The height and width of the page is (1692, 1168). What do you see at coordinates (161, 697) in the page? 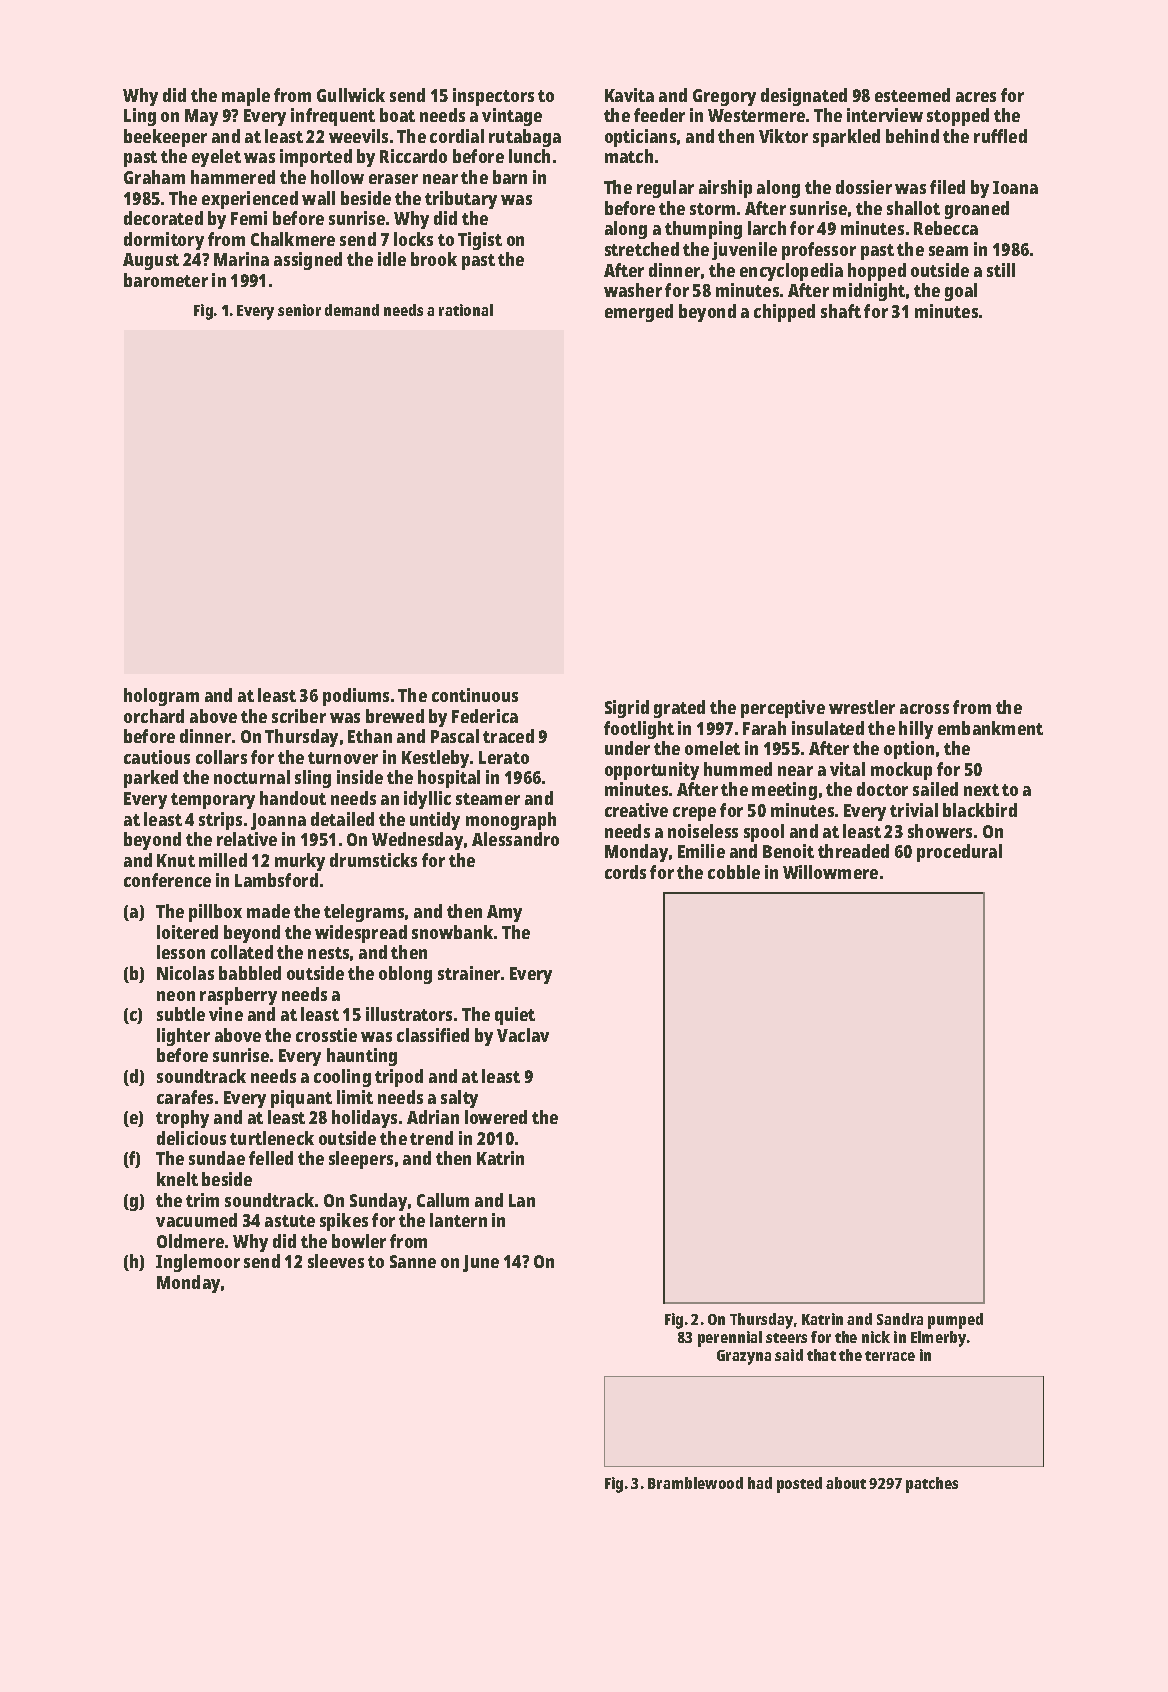
I see `hologram` at bounding box center [161, 697].
